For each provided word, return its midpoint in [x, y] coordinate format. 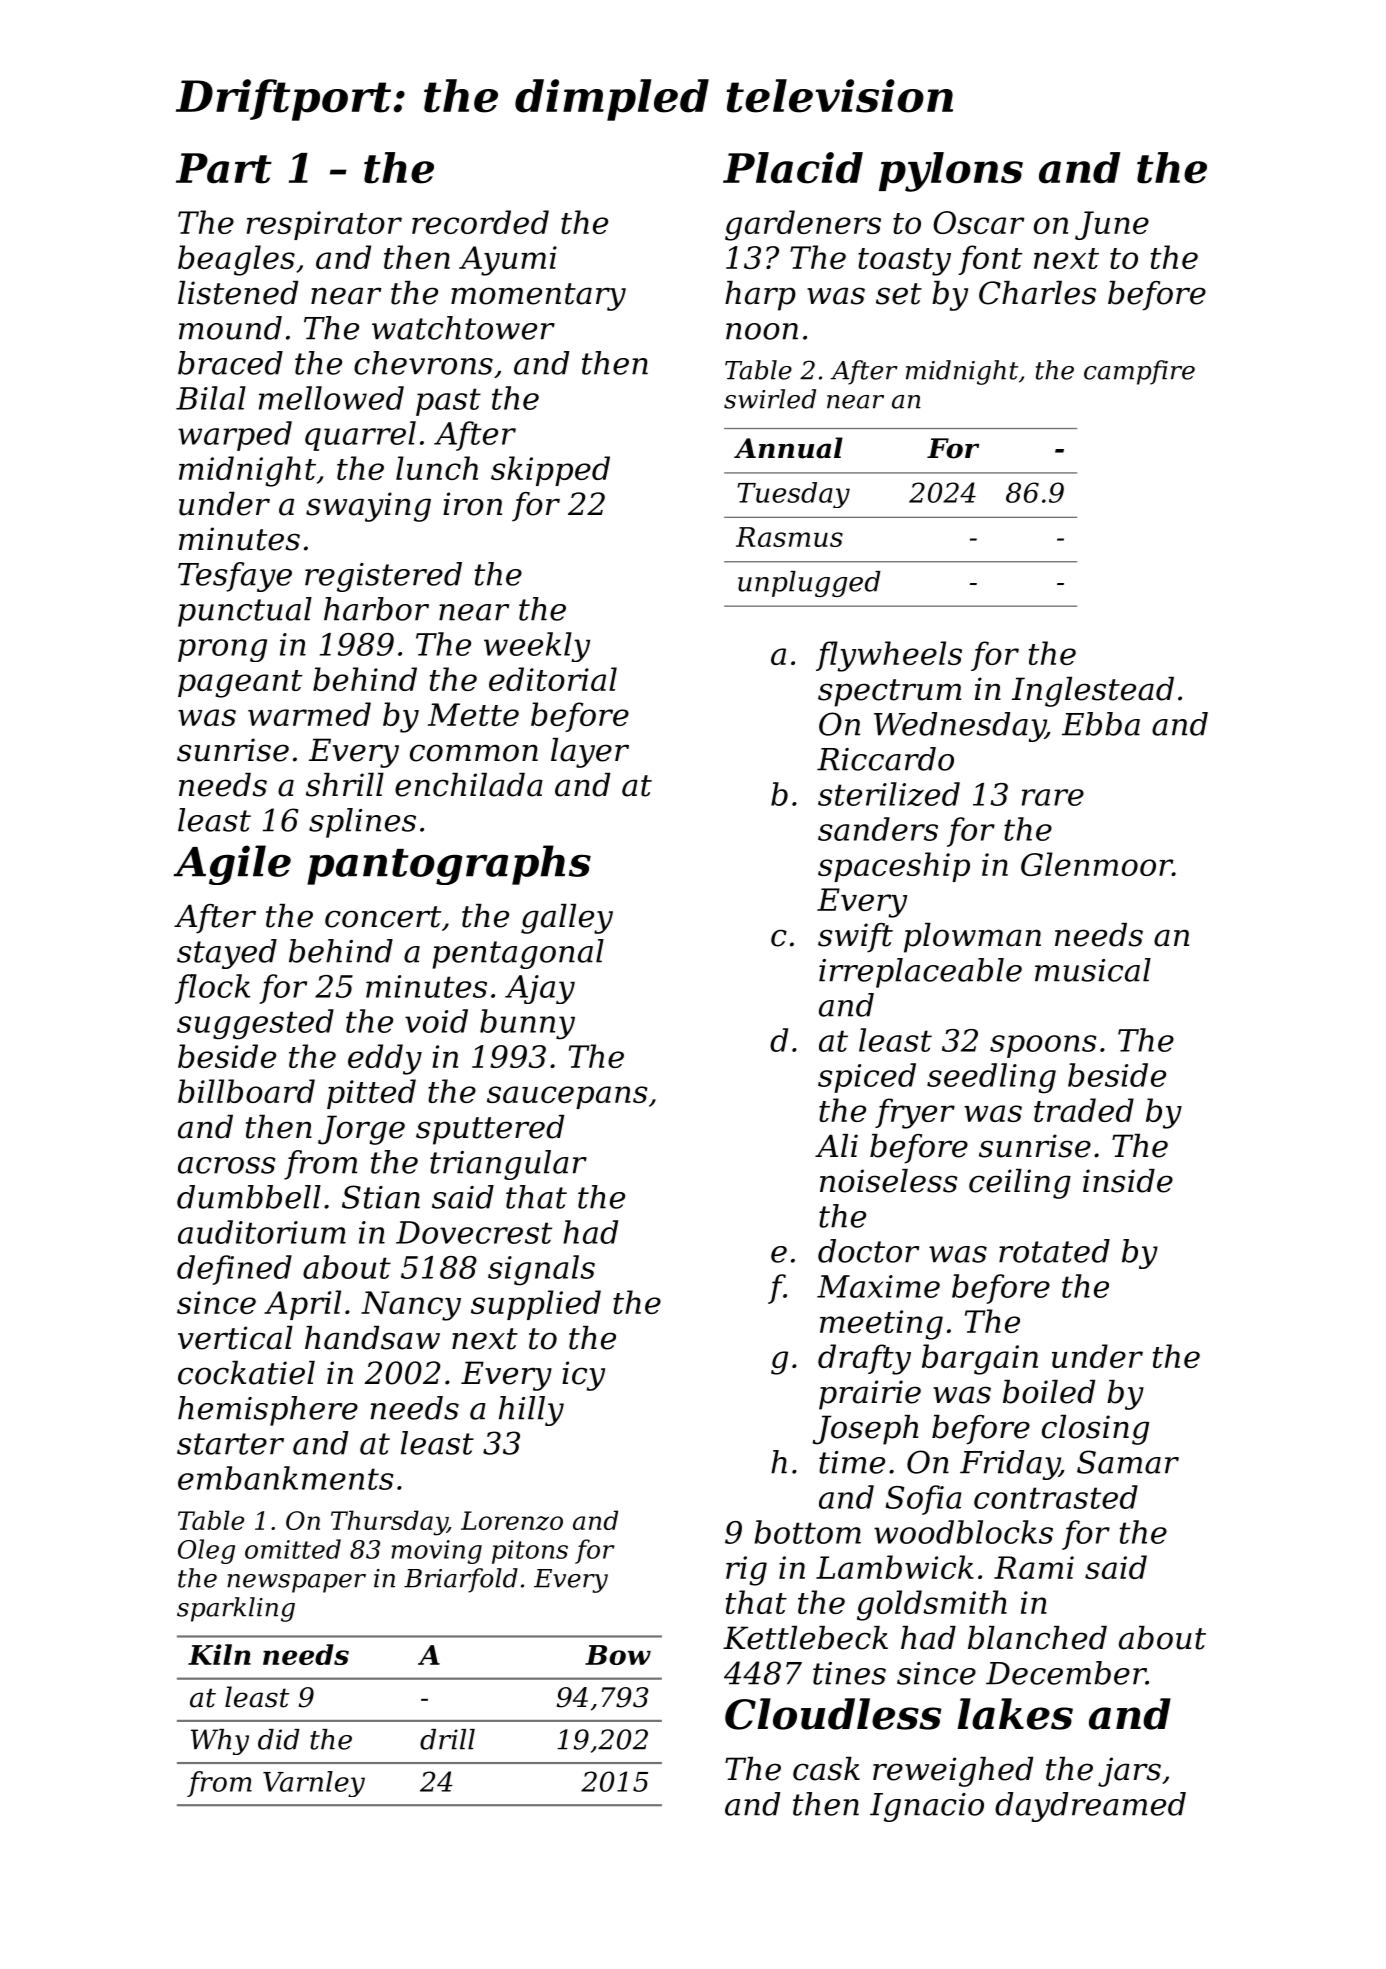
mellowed [331, 398]
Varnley [314, 1784]
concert [383, 917]
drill [447, 1739]
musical [1093, 970]
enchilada [469, 785]
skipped [550, 471]
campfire [1139, 372]
